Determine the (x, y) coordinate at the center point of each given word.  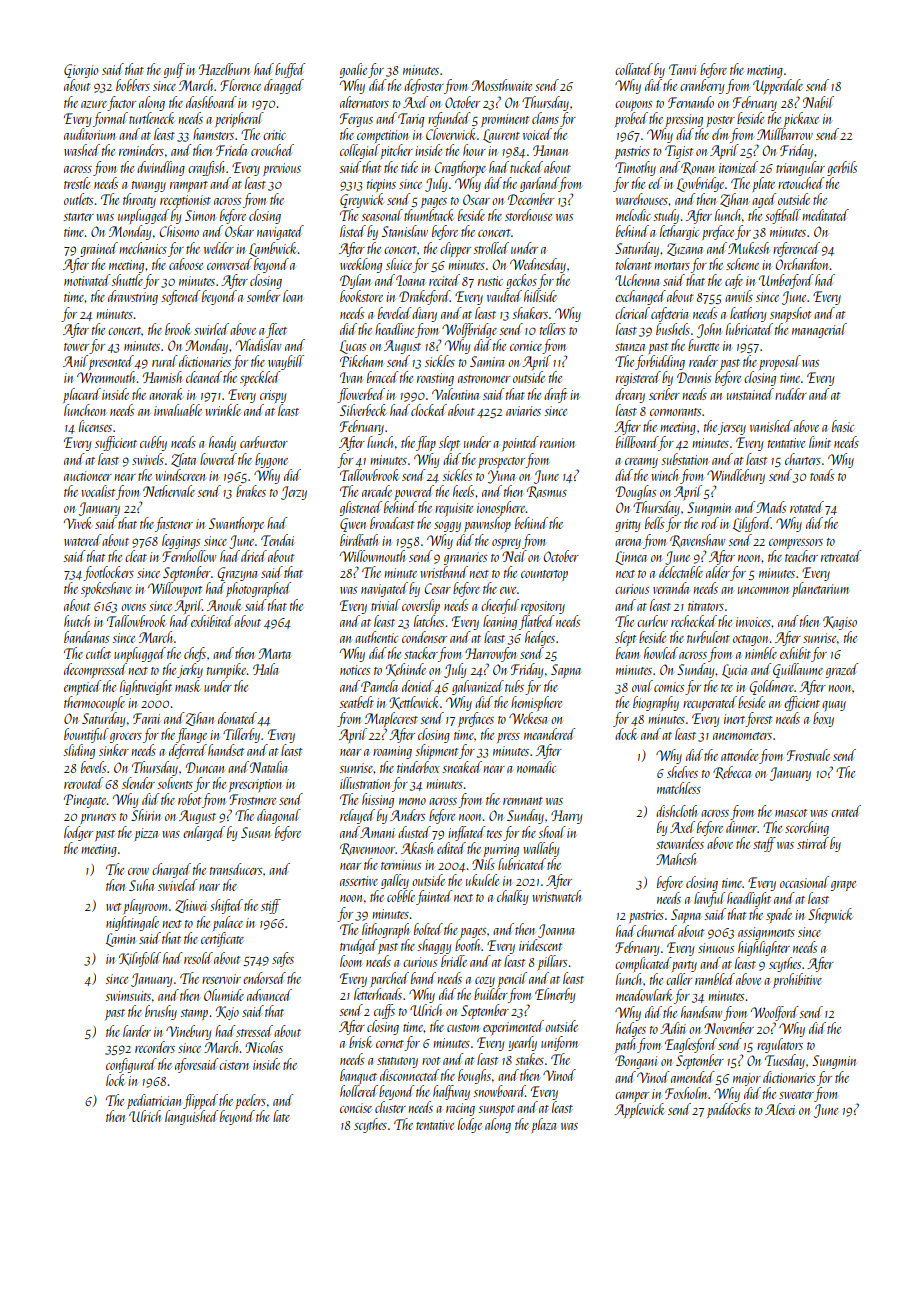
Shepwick (830, 915)
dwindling (161, 168)
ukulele (482, 880)
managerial (819, 330)
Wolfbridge (469, 330)
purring (501, 850)
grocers (126, 738)
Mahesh (676, 859)
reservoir (221, 979)
